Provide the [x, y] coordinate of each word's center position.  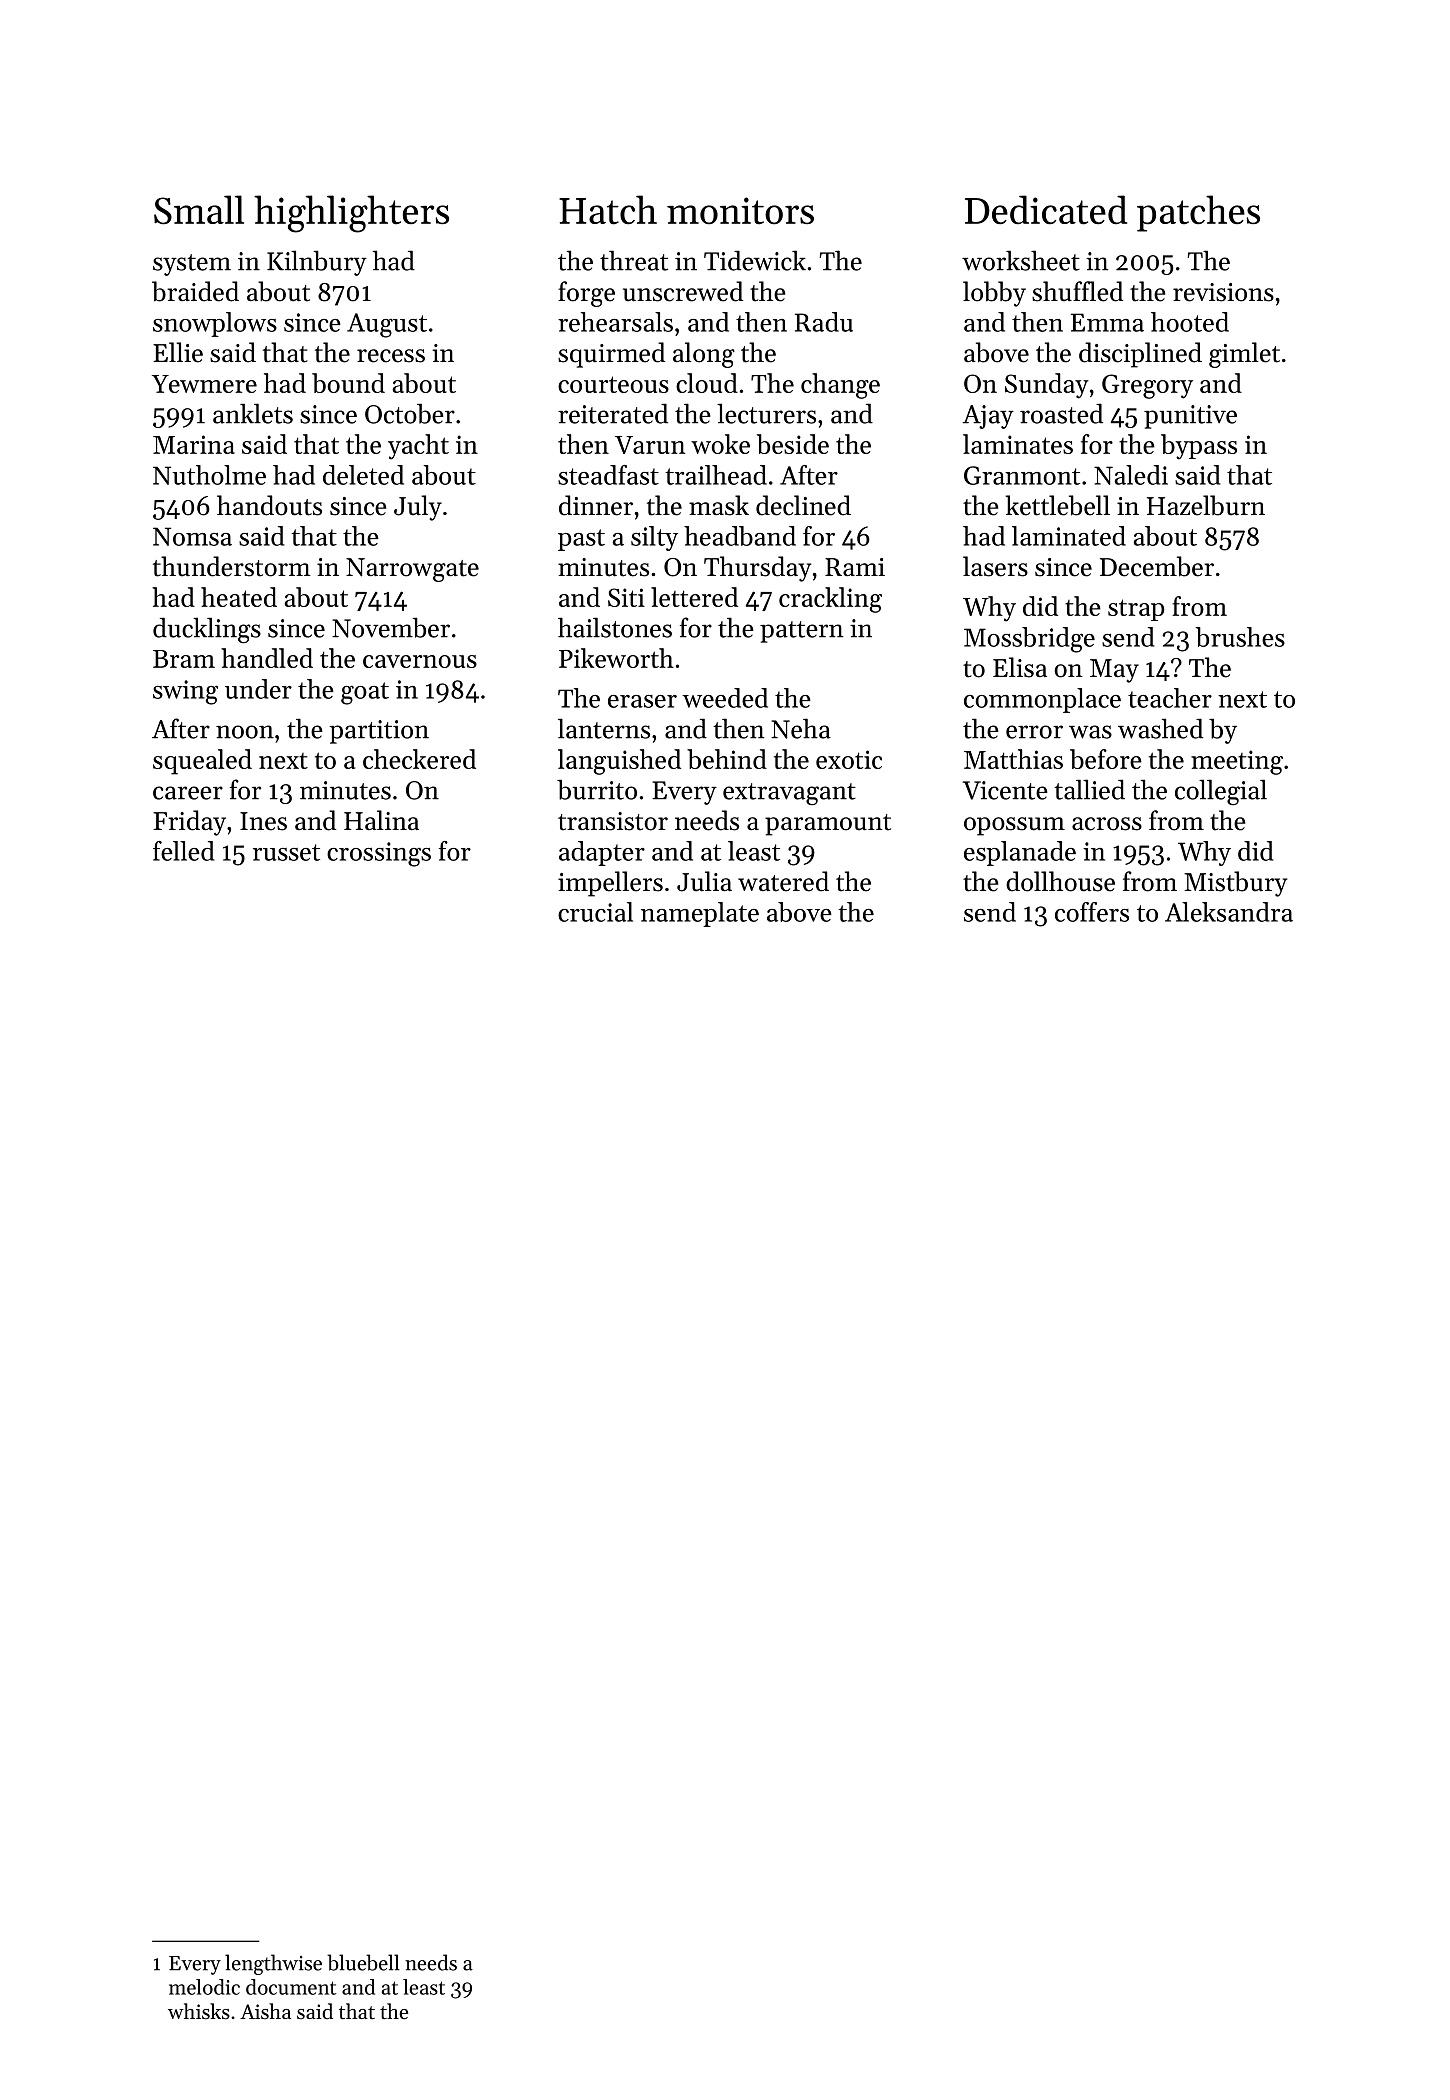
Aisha [265, 2011]
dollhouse [1060, 881]
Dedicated [1046, 210]
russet [286, 852]
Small [199, 210]
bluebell [363, 1962]
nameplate [700, 914]
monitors [740, 211]
